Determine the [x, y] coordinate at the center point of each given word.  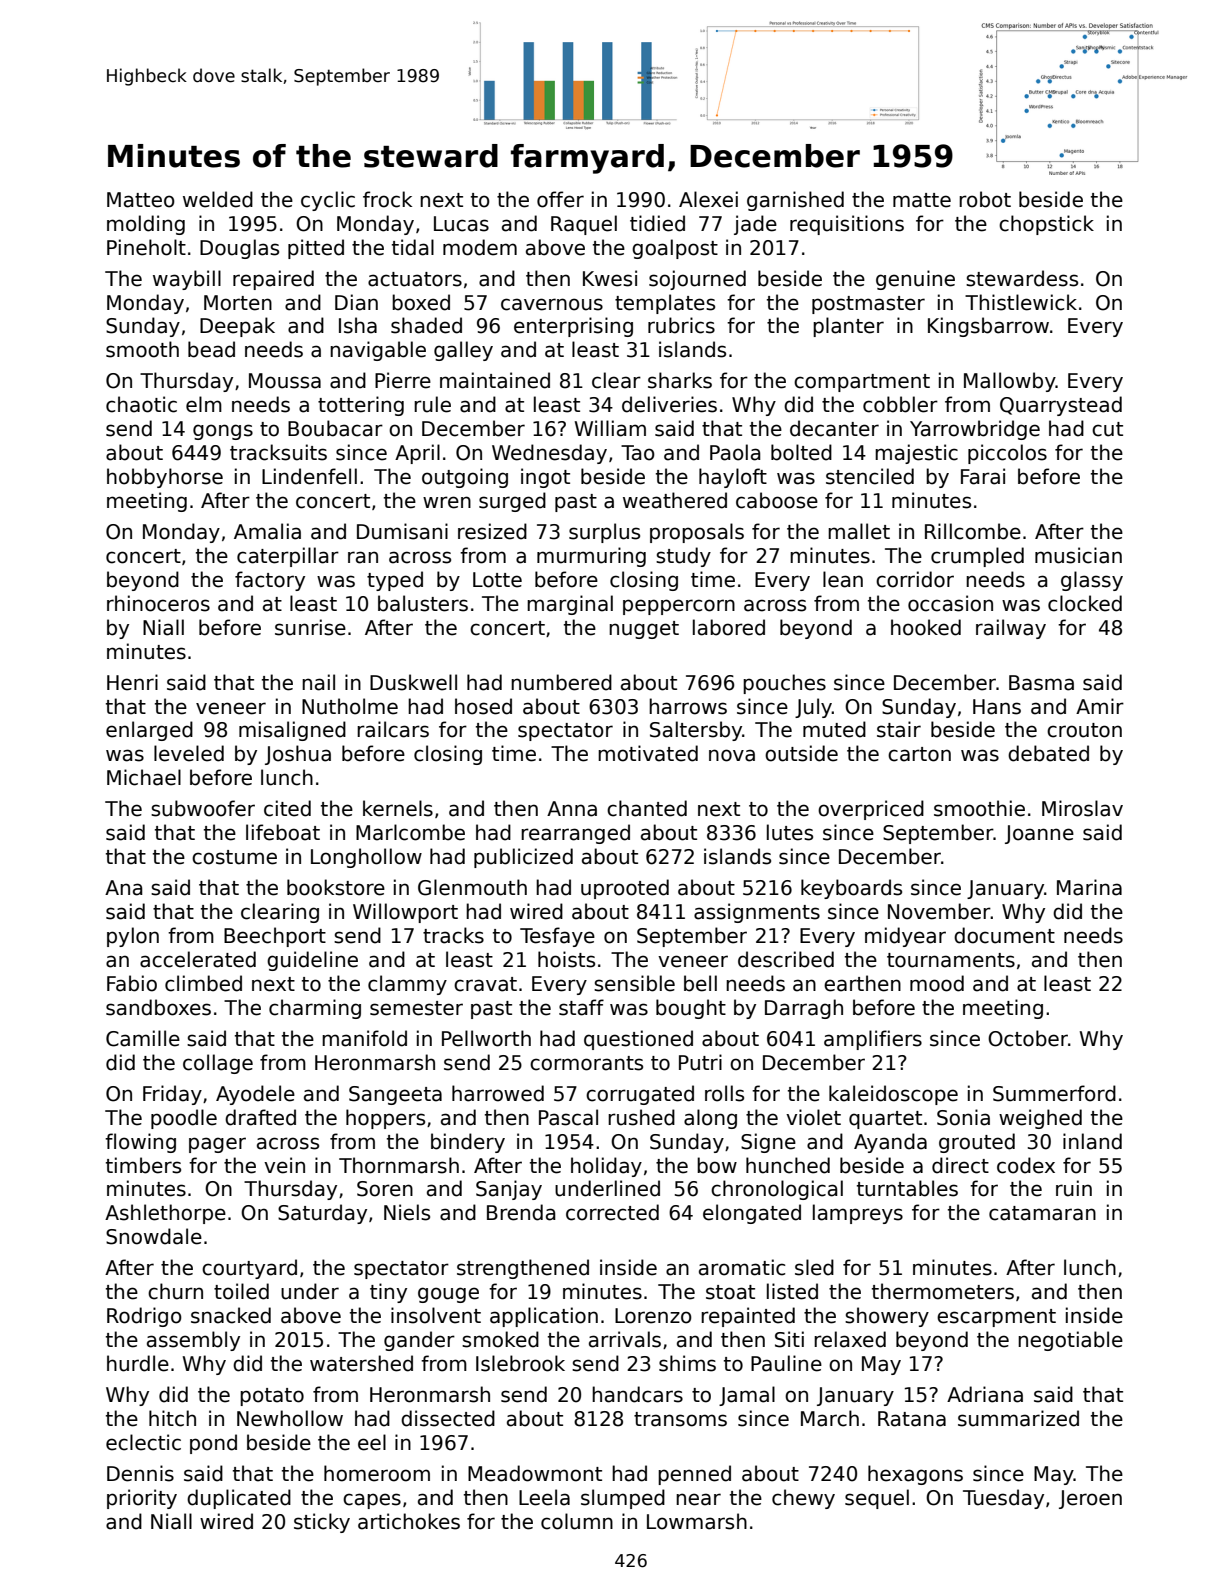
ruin [1074, 1188]
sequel [877, 1499]
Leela [544, 1497]
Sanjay [509, 1190]
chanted [647, 808]
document [1004, 935]
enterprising [573, 327]
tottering [361, 406]
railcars [393, 729]
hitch [172, 1418]
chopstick [1046, 225]
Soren [385, 1189]
